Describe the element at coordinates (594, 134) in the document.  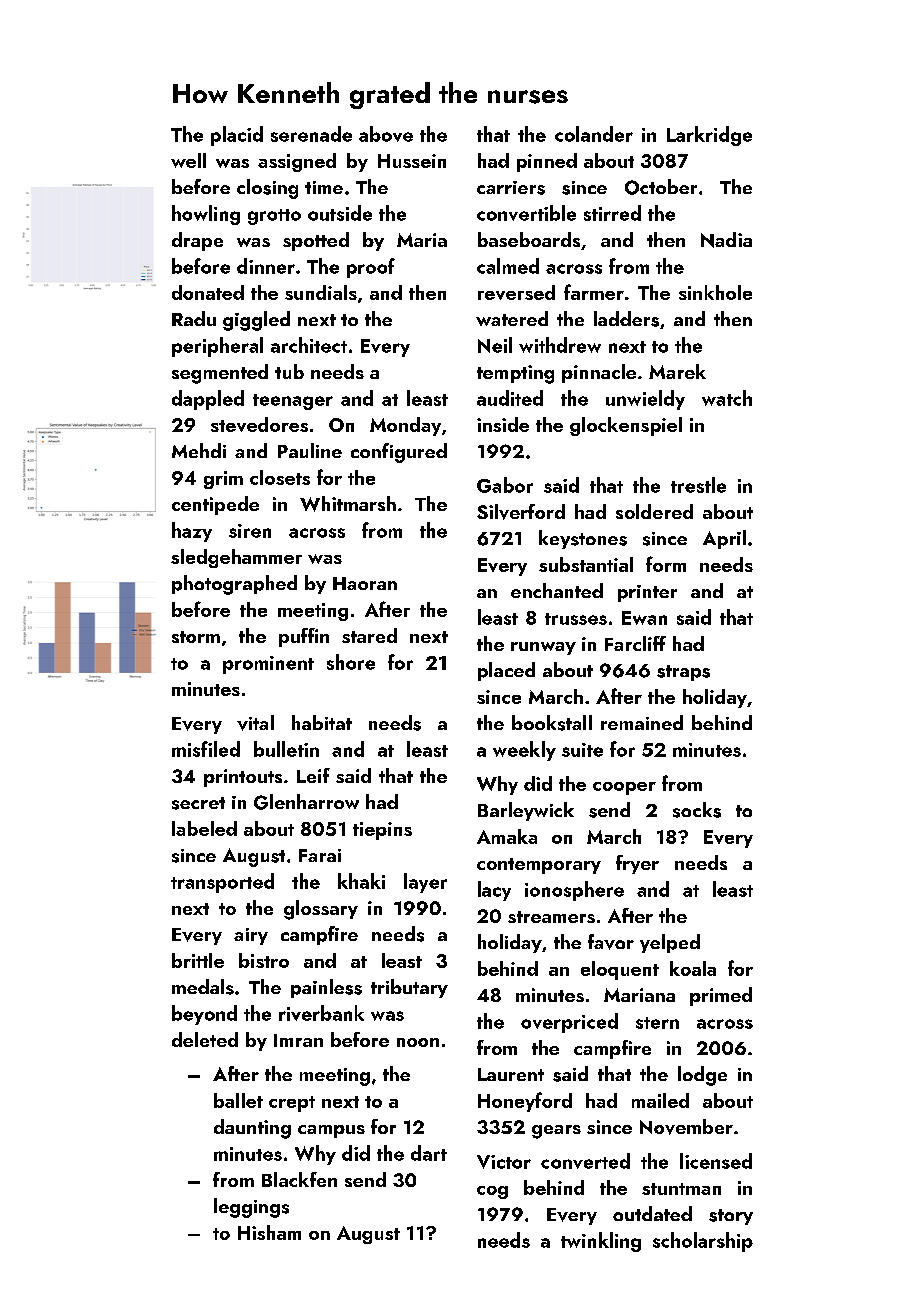
I see `colander` at that location.
